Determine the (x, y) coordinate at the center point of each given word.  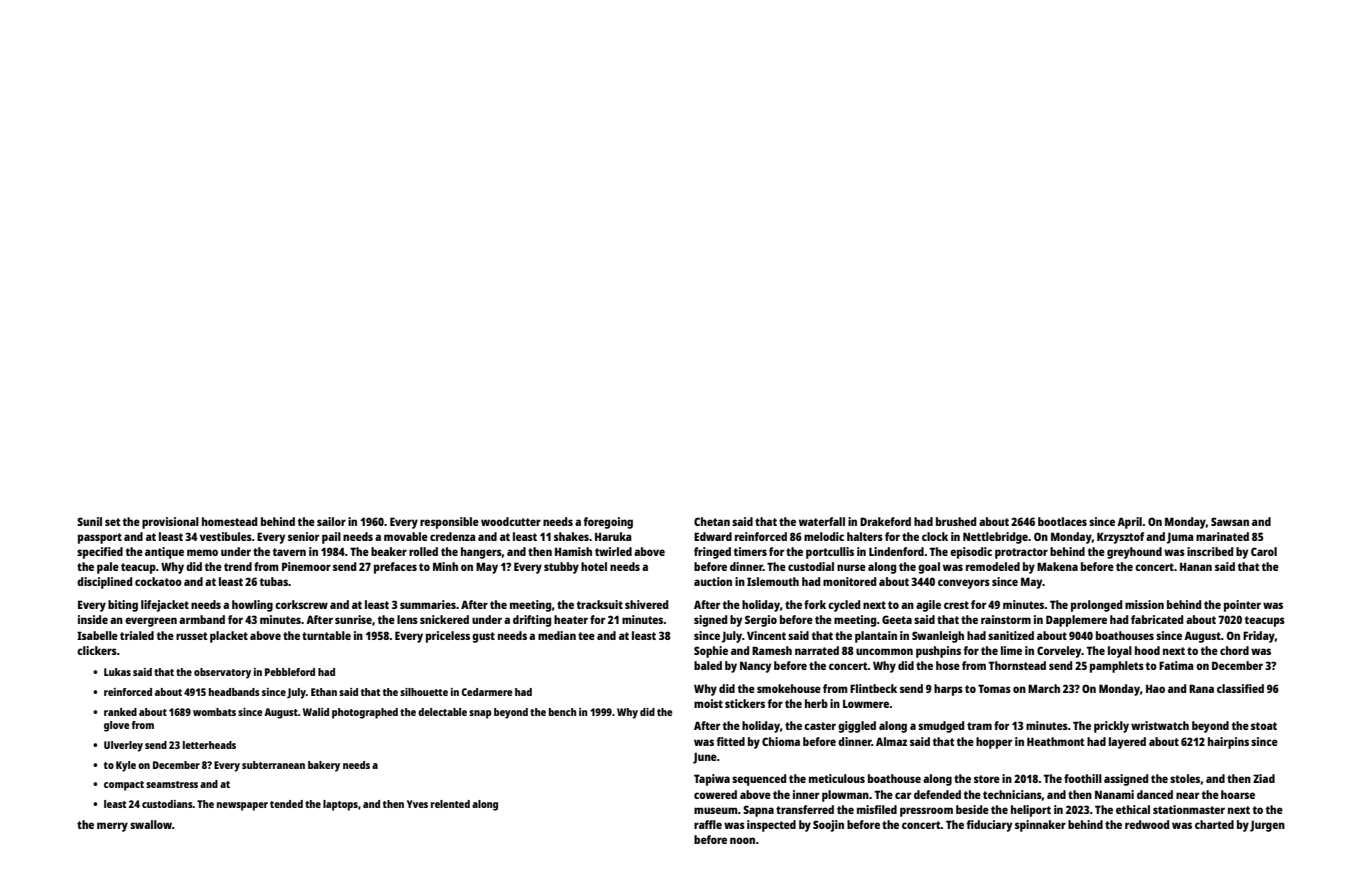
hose (948, 665)
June (705, 758)
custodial (811, 566)
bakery (324, 766)
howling (252, 606)
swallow (151, 824)
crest (956, 605)
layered (1127, 743)
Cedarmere (487, 692)
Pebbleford (290, 672)
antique (164, 553)
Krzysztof (1120, 538)
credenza (453, 536)
